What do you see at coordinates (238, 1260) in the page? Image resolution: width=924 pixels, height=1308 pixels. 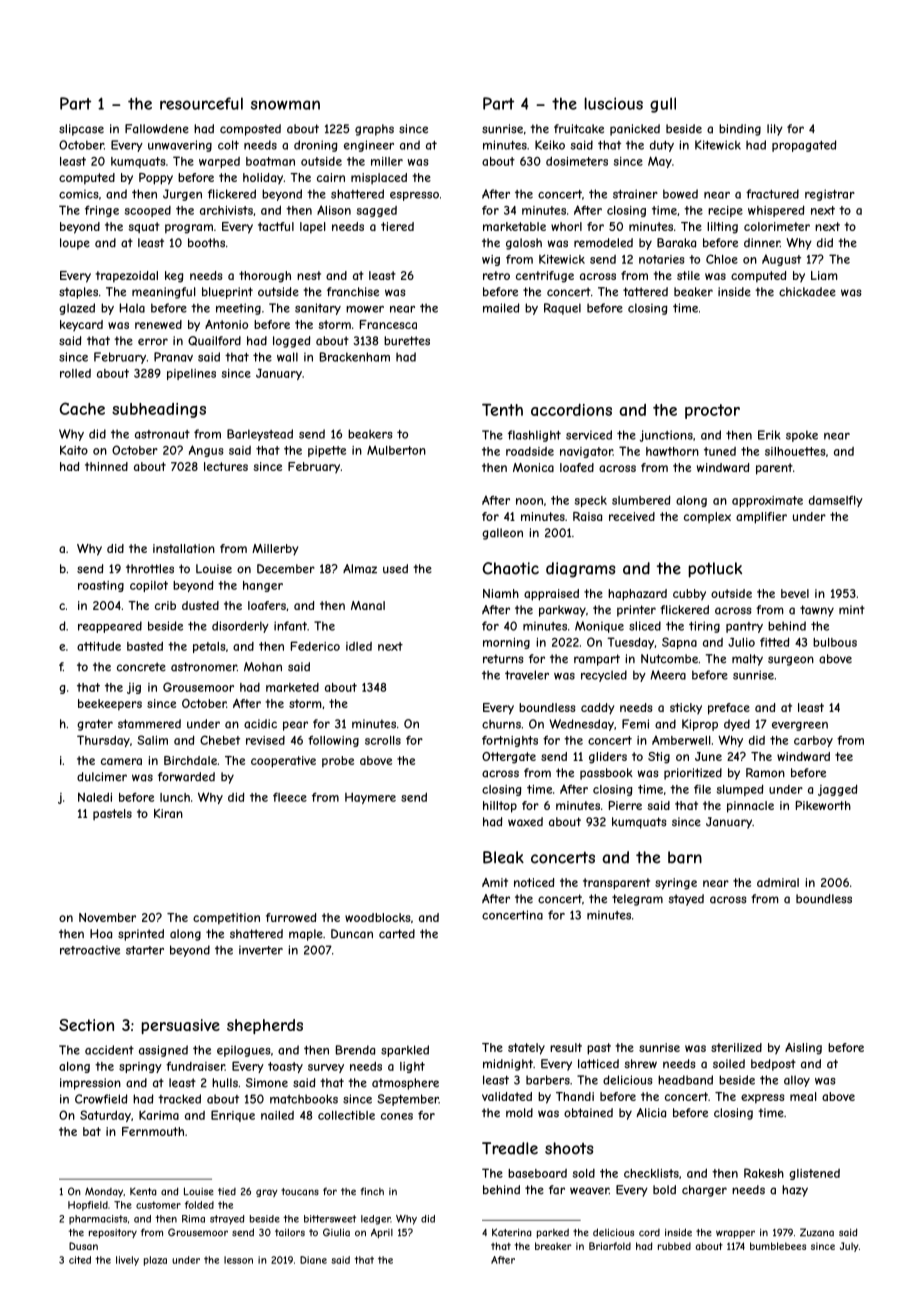 I see `lesson` at bounding box center [238, 1260].
